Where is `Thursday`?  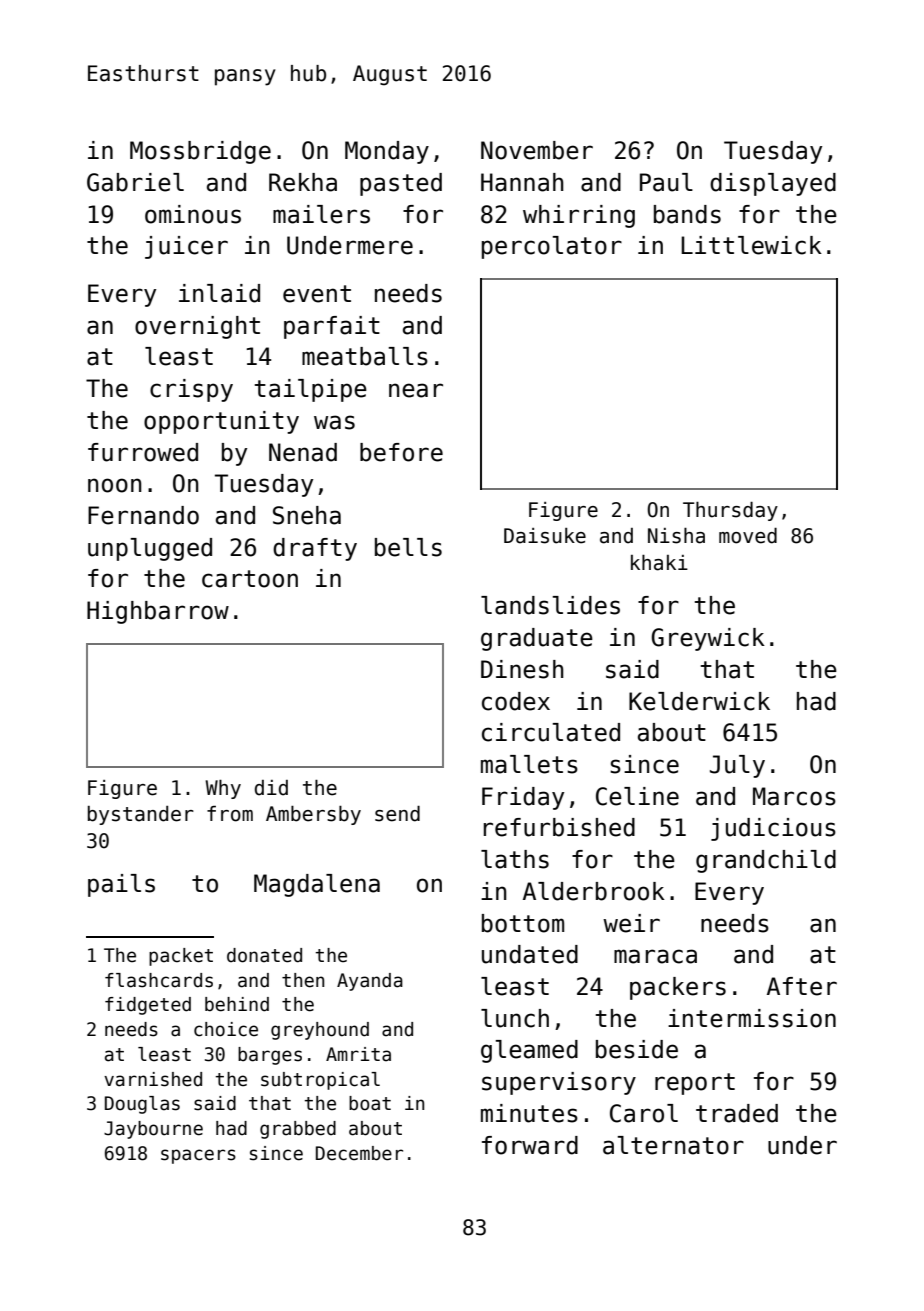 Thursday is located at coordinates (730, 511).
